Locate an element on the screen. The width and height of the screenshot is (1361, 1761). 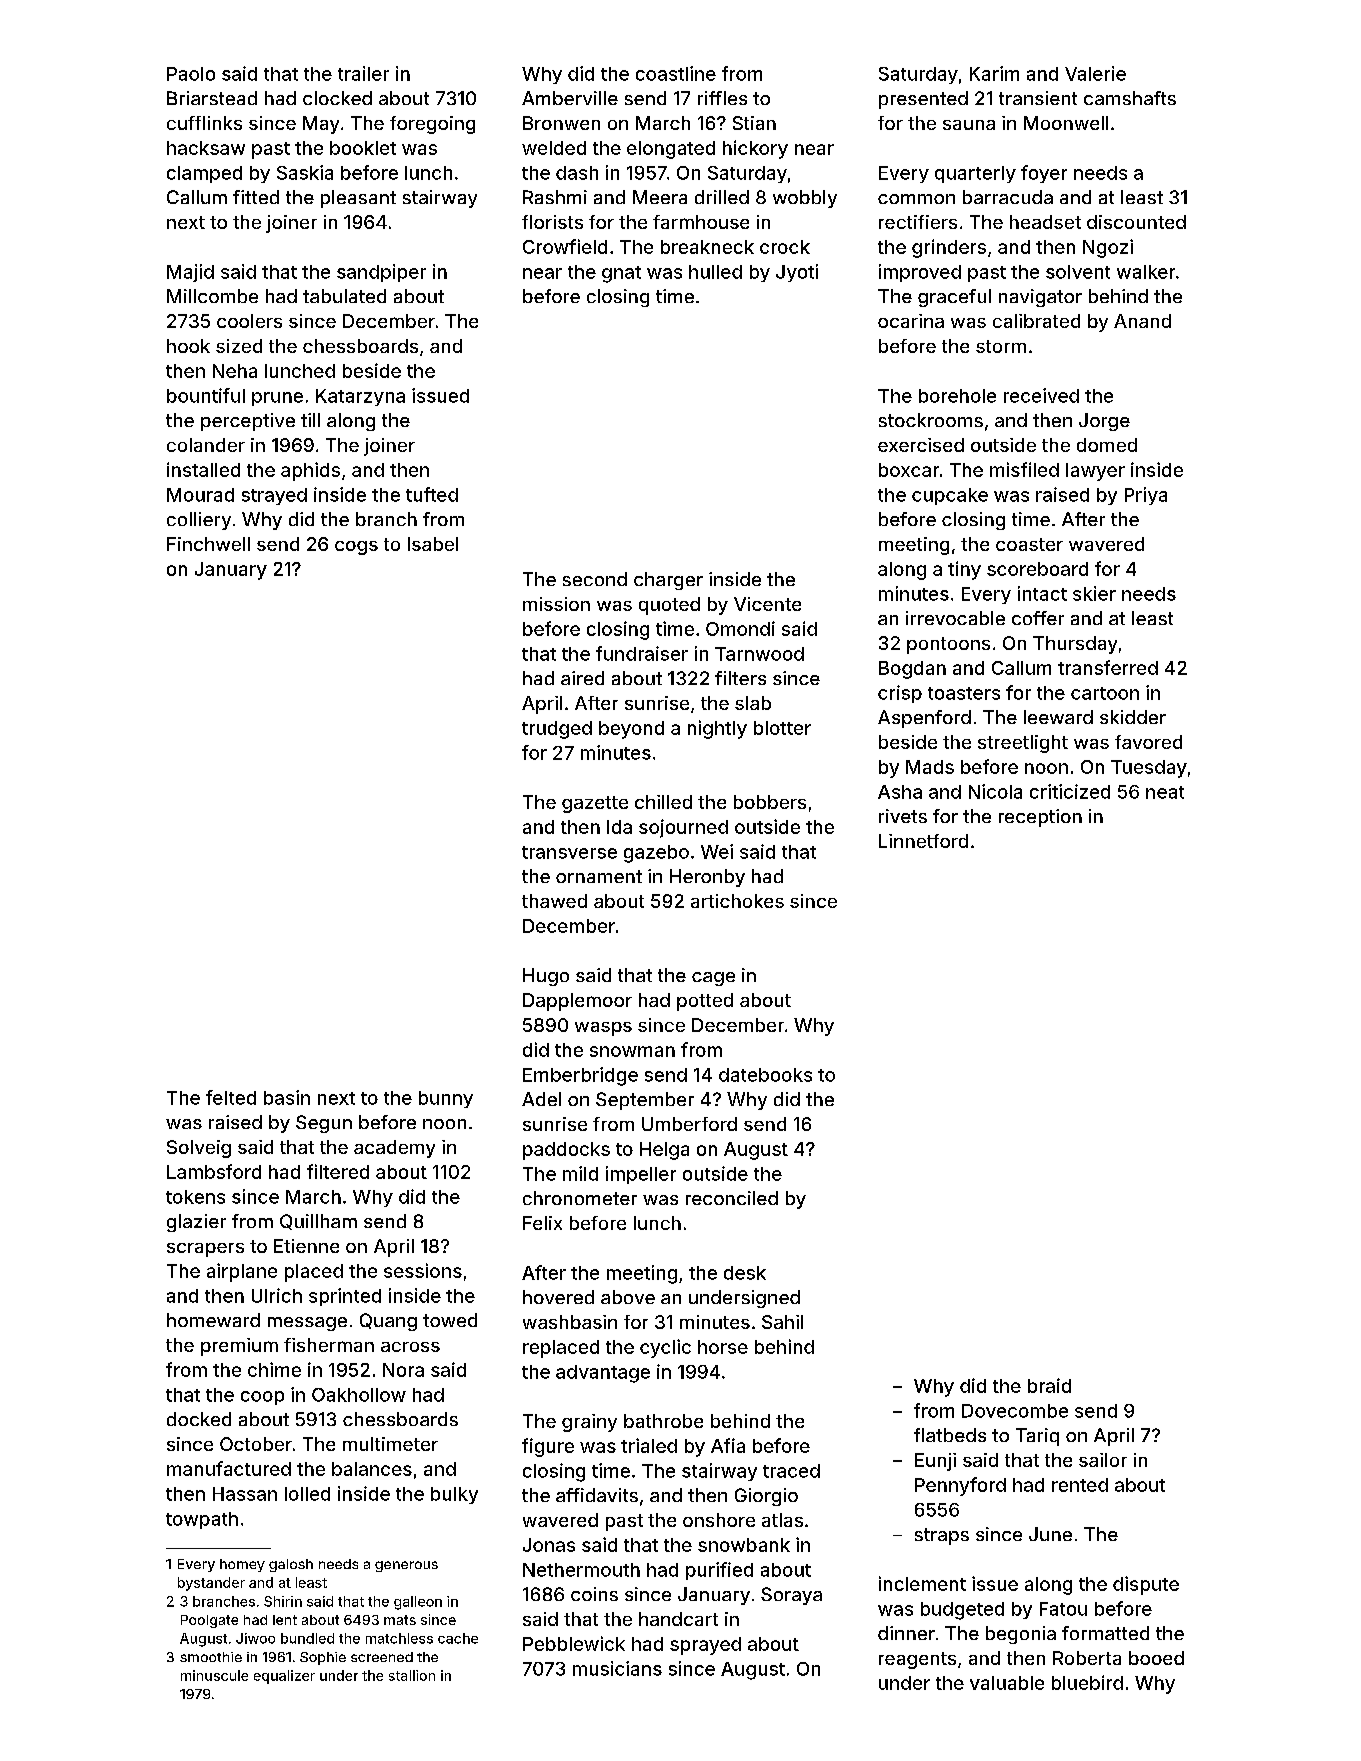
Umberford is located at coordinates (689, 1124).
